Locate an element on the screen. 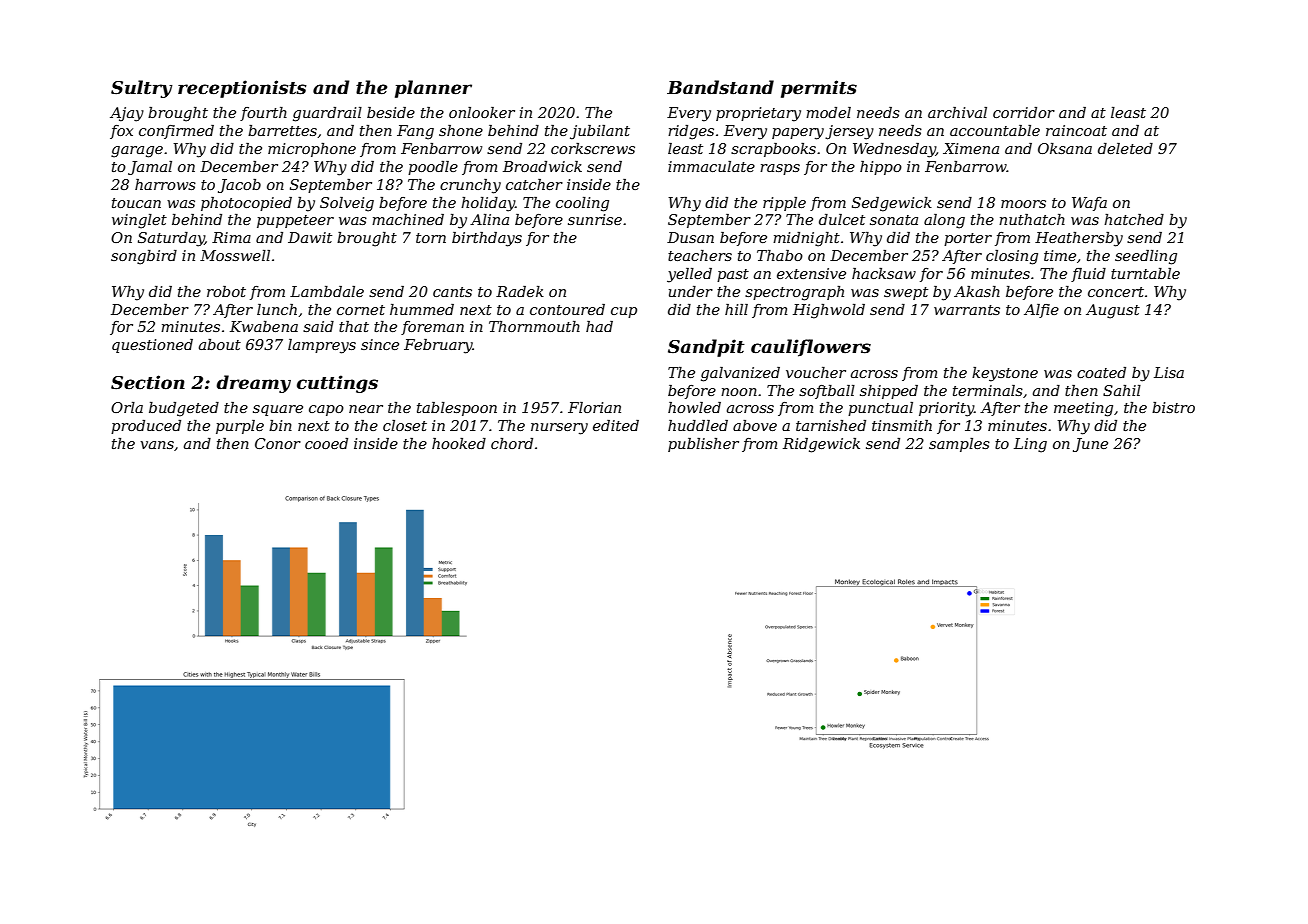  songbird is located at coordinates (144, 257).
